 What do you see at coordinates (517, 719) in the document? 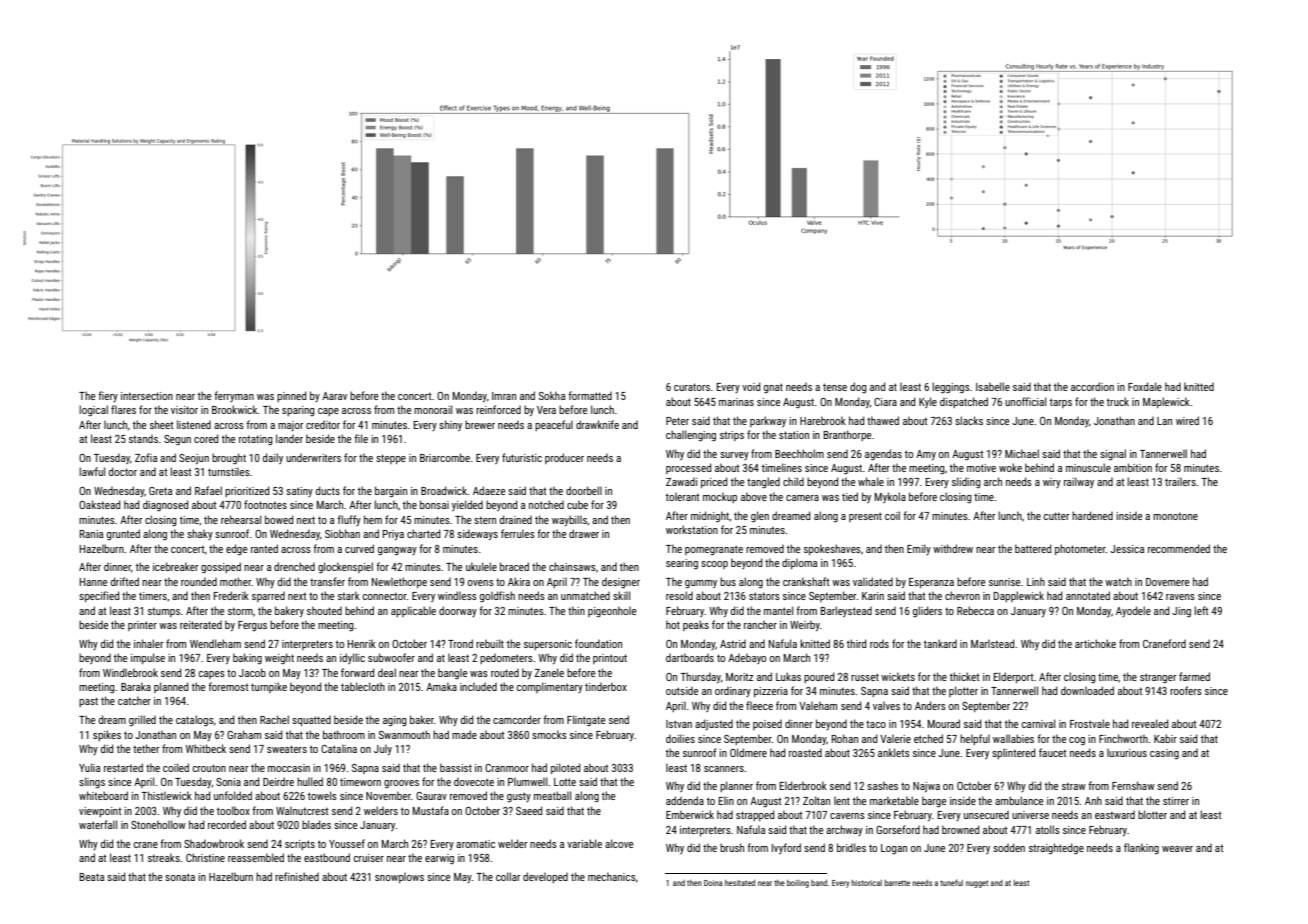
I see `camcorder` at bounding box center [517, 719].
